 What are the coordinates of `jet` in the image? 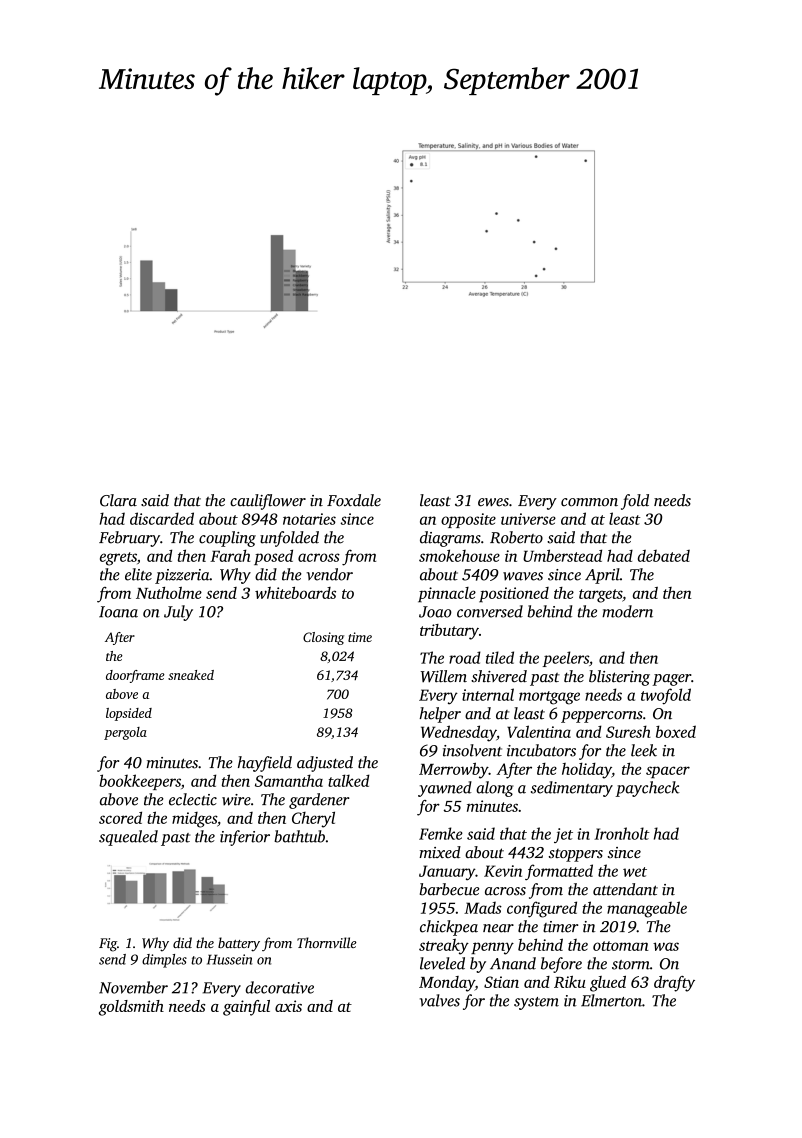 It's located at (563, 835).
